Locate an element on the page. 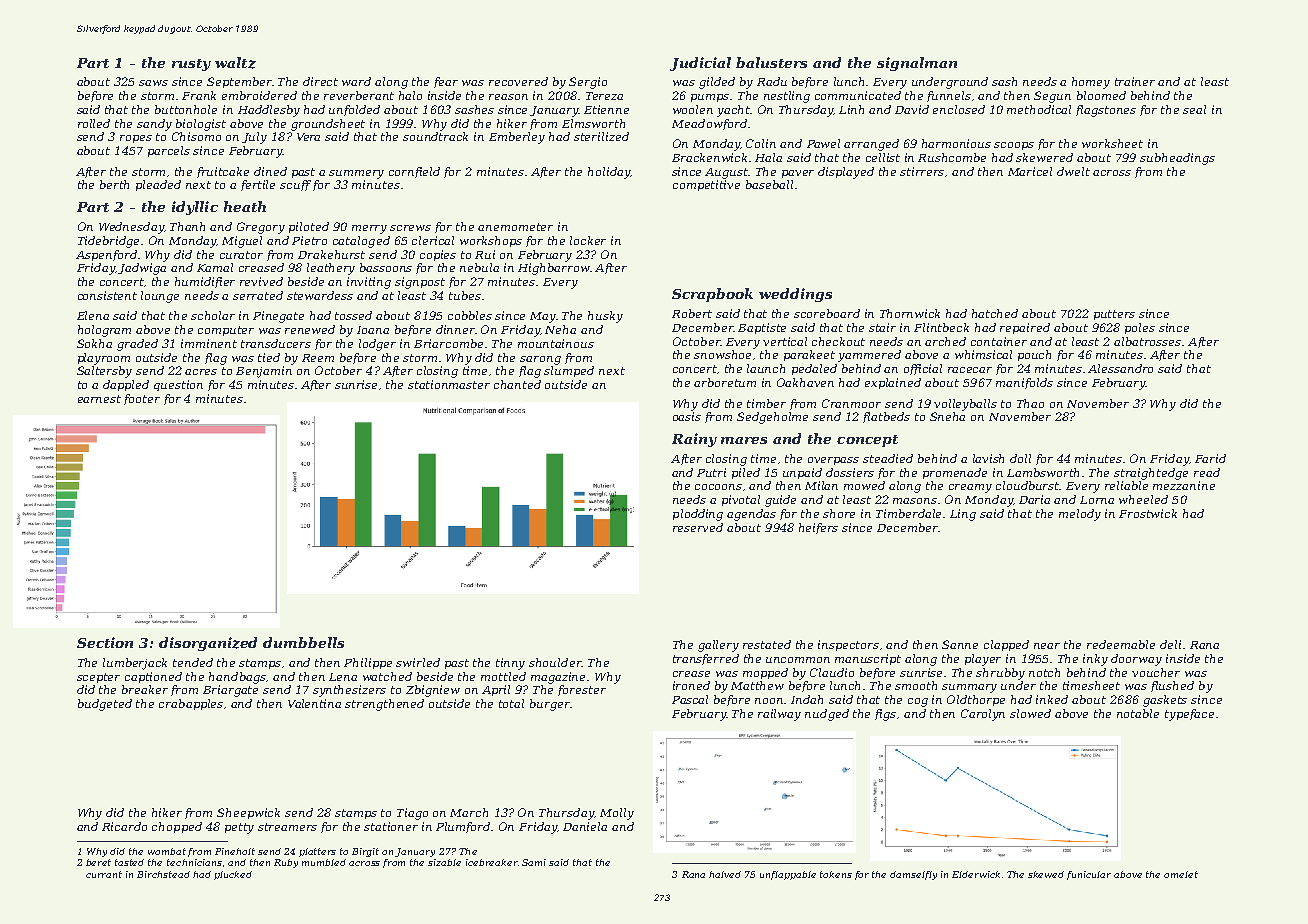  currant is located at coordinates (104, 874).
